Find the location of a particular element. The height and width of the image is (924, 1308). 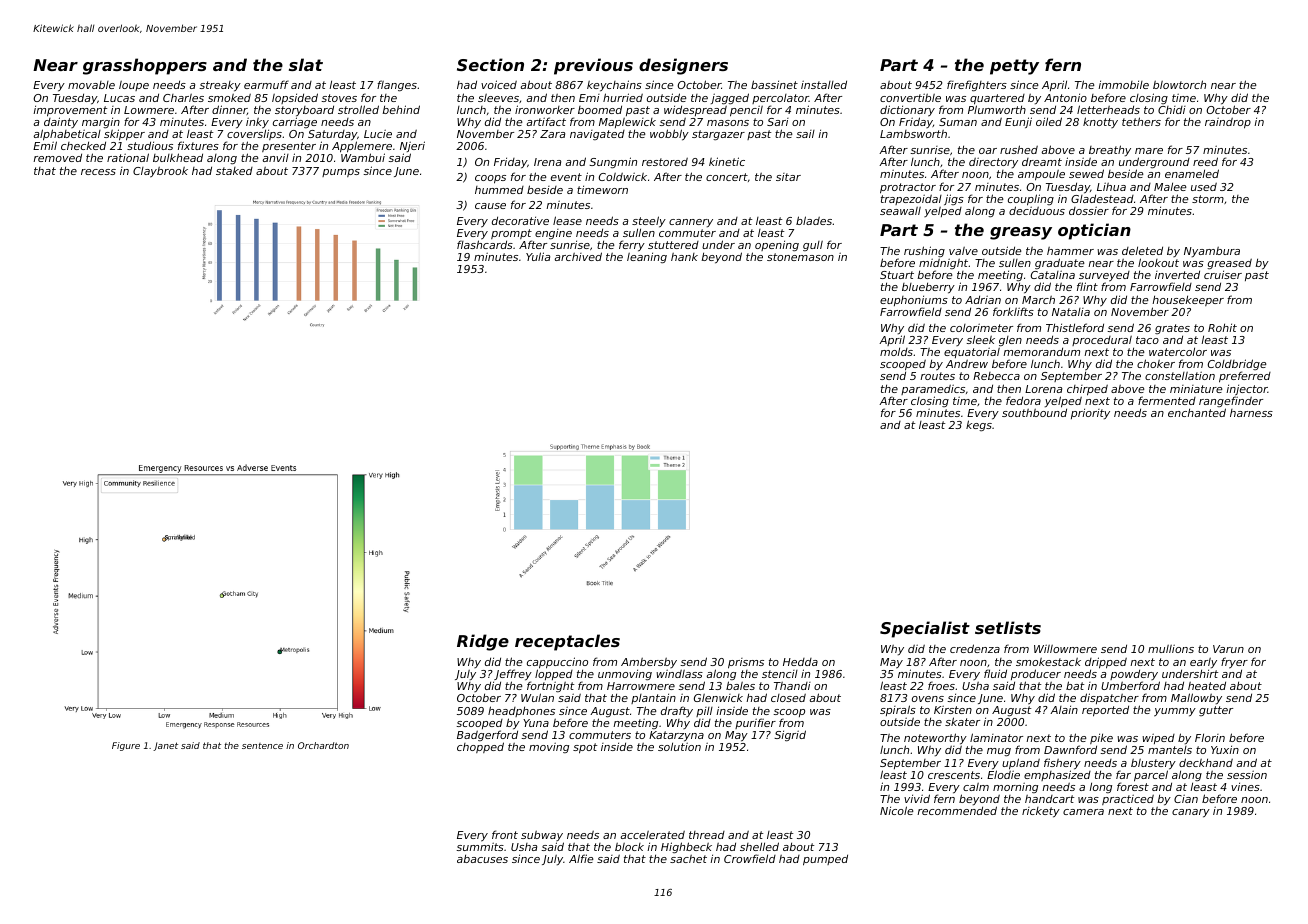

abacuses is located at coordinates (482, 858).
